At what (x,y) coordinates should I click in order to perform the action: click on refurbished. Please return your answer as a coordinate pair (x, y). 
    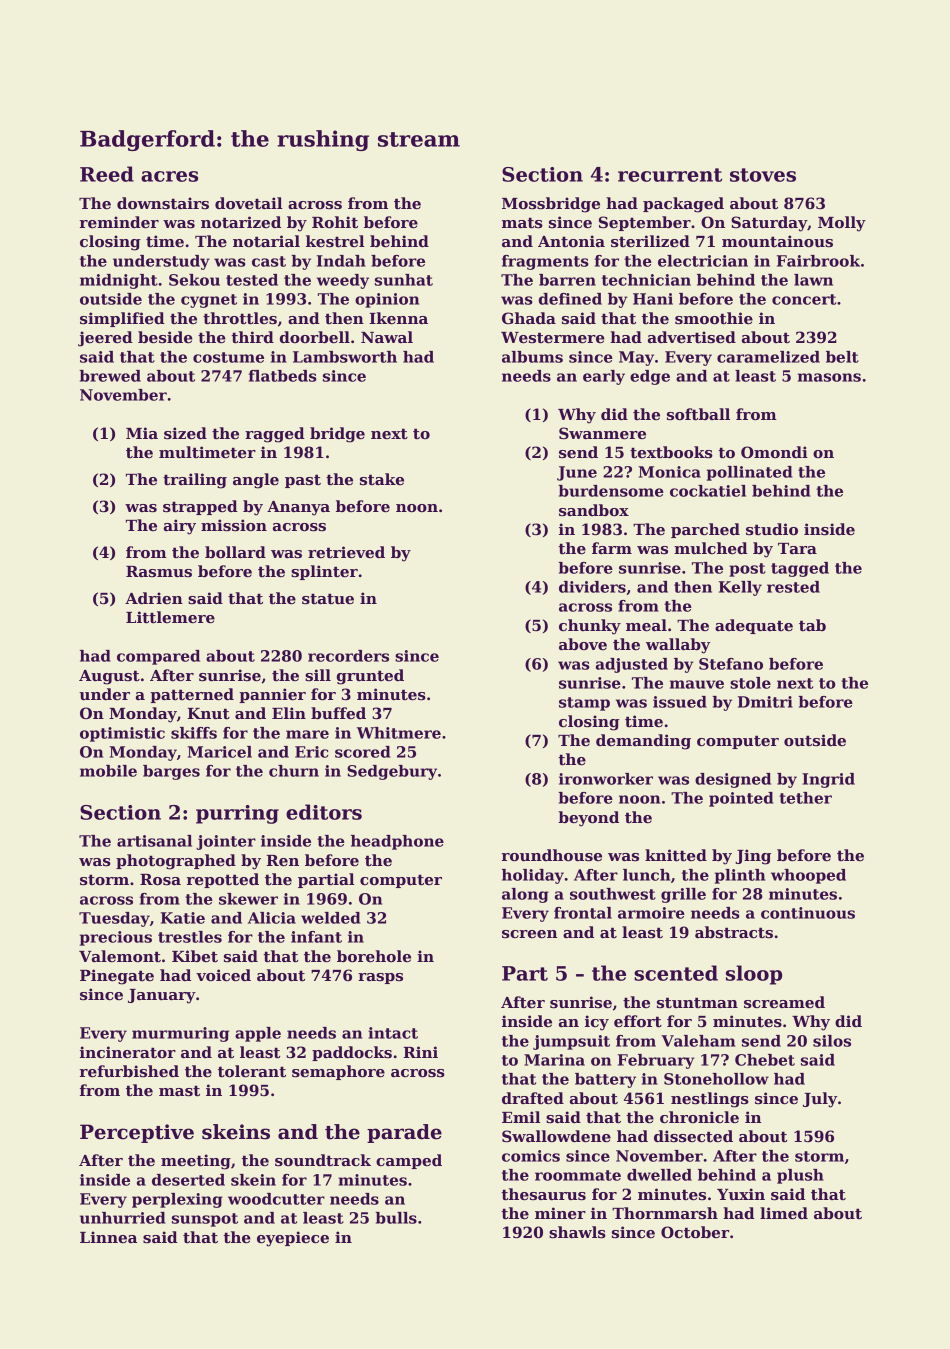
    Looking at the image, I should click on (129, 1071).
